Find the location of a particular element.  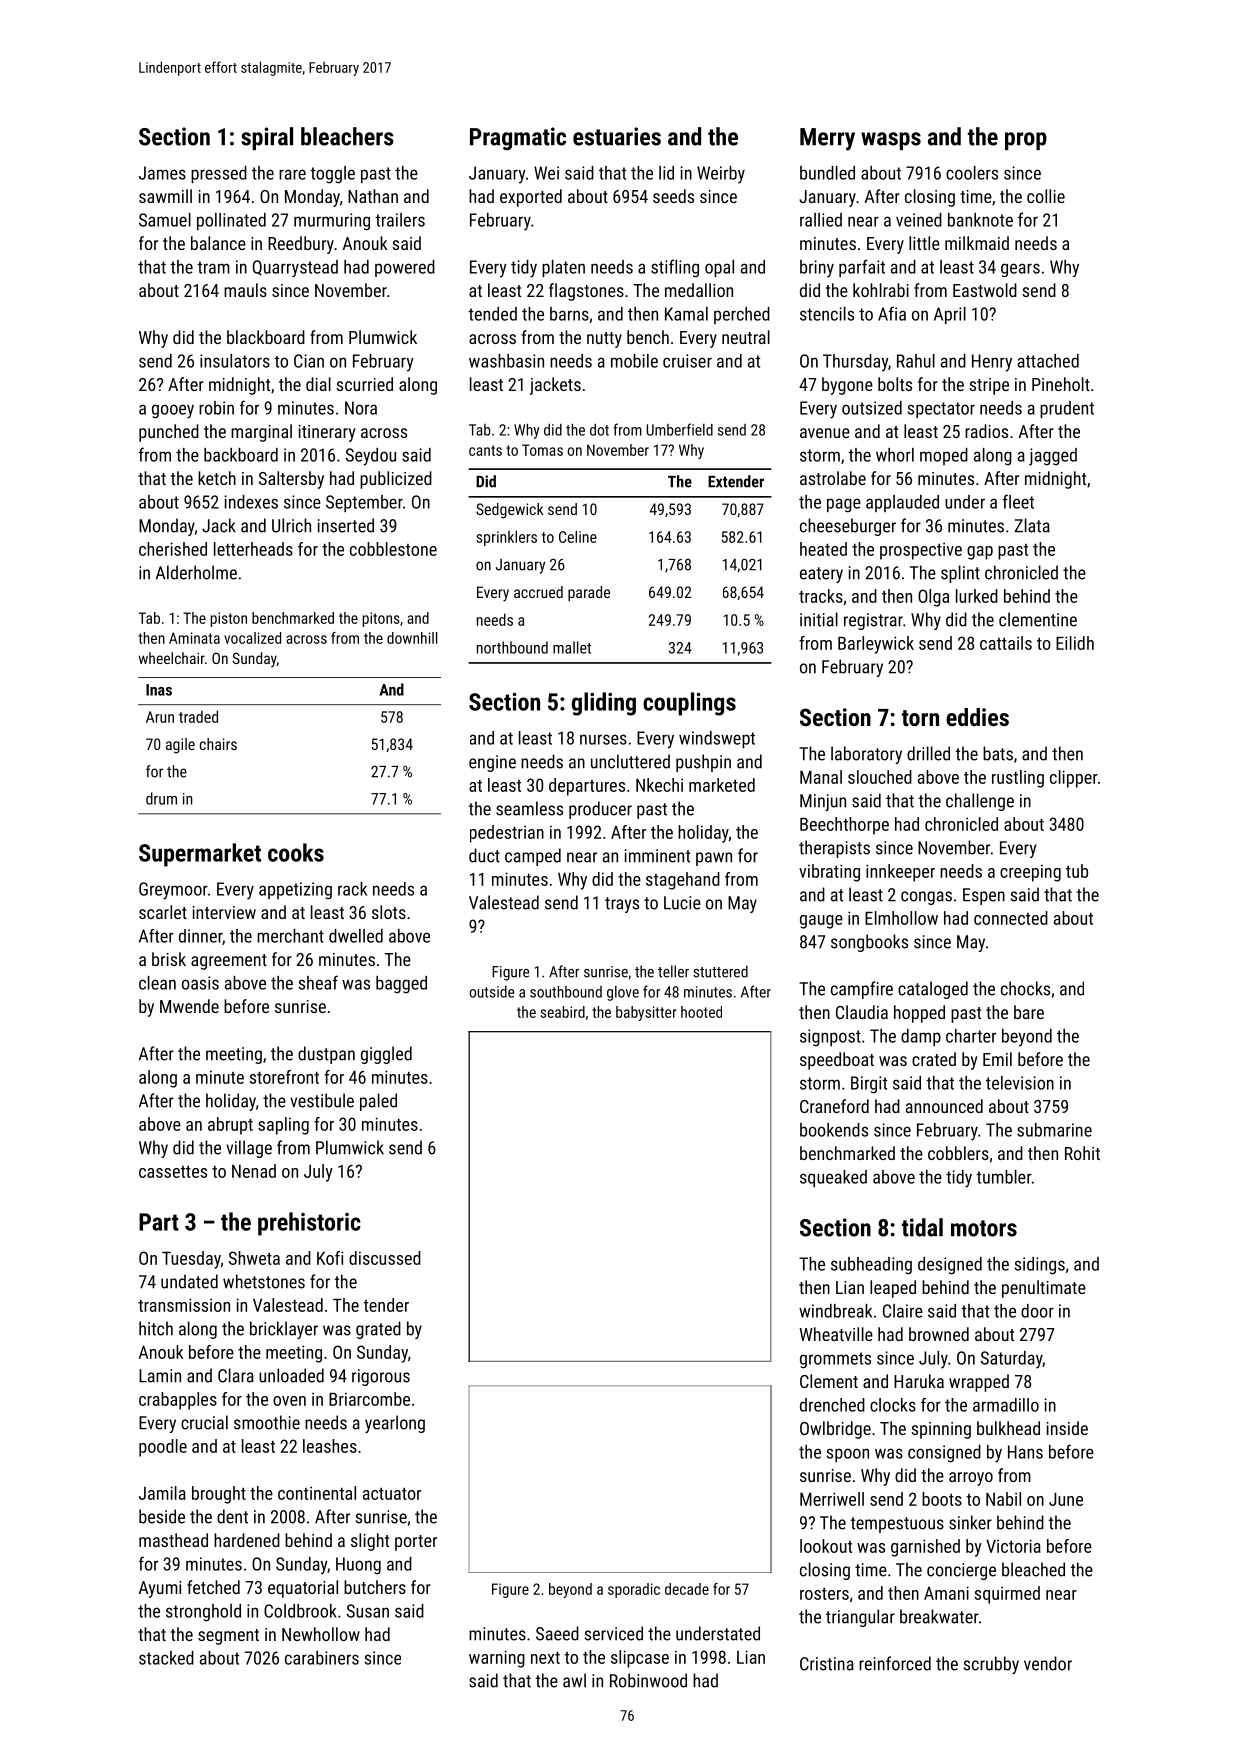

seabird is located at coordinates (562, 1012).
